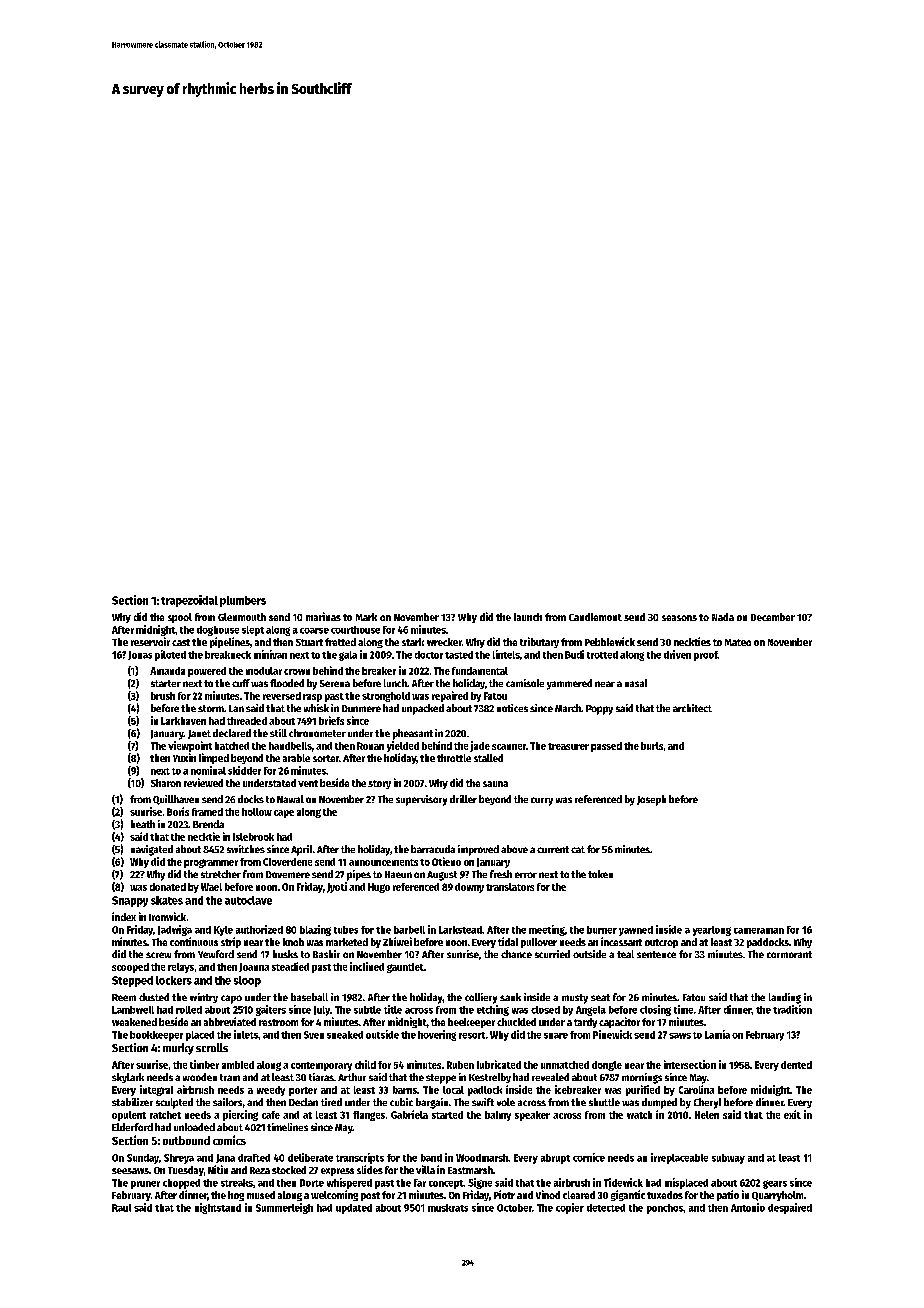 This screenshot has width=924, height=1308. Describe the element at coordinates (314, 1035) in the screenshot. I see `Sven` at that location.
